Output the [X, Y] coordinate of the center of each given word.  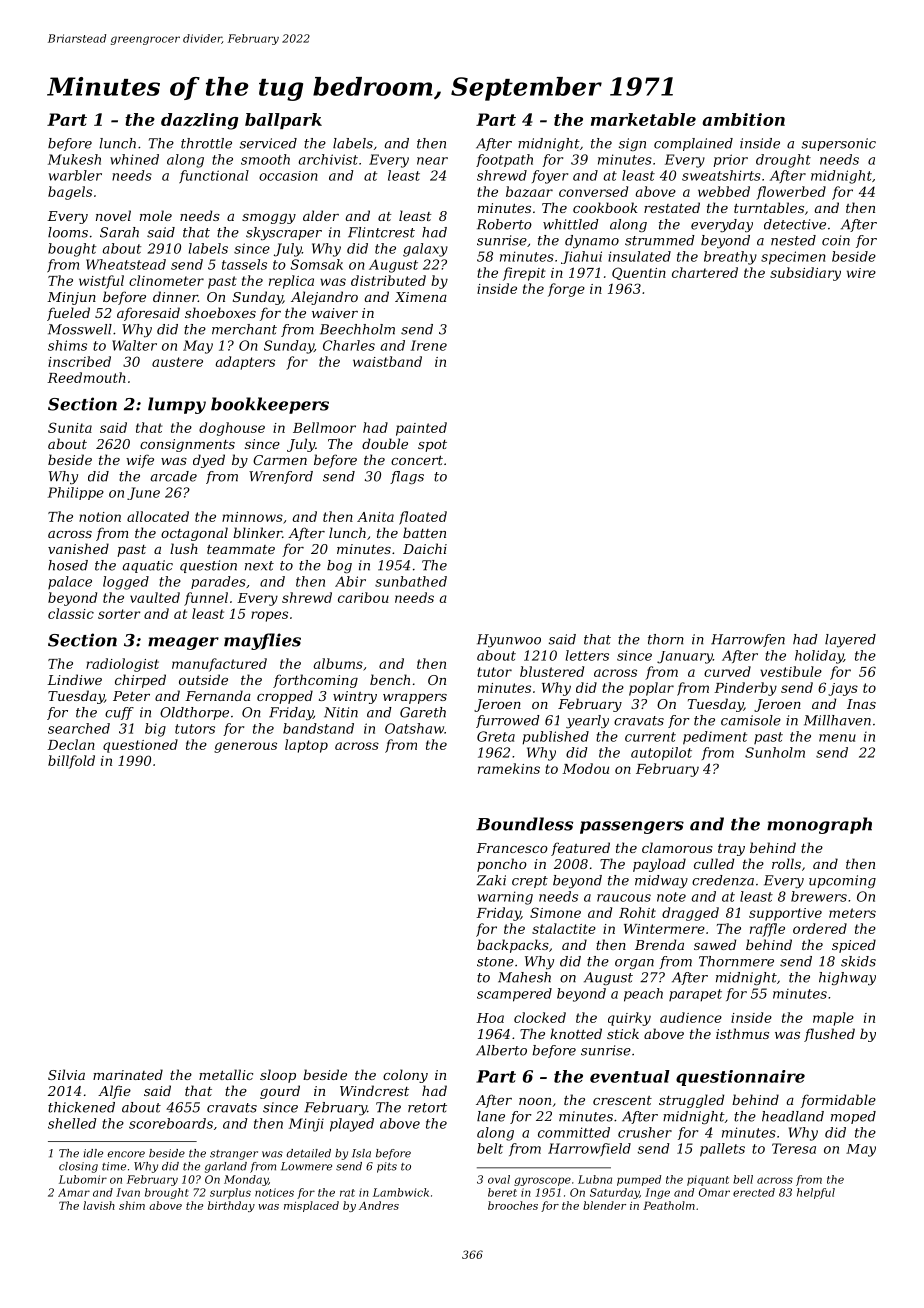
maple [833, 1019]
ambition [743, 119]
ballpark [283, 121]
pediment [715, 738]
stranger [234, 1155]
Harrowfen [748, 640]
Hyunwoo [509, 640]
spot [432, 446]
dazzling [199, 121]
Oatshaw [414, 728]
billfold [71, 762]
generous [245, 747]
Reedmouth [86, 377]
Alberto [501, 1050]
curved [727, 671]
